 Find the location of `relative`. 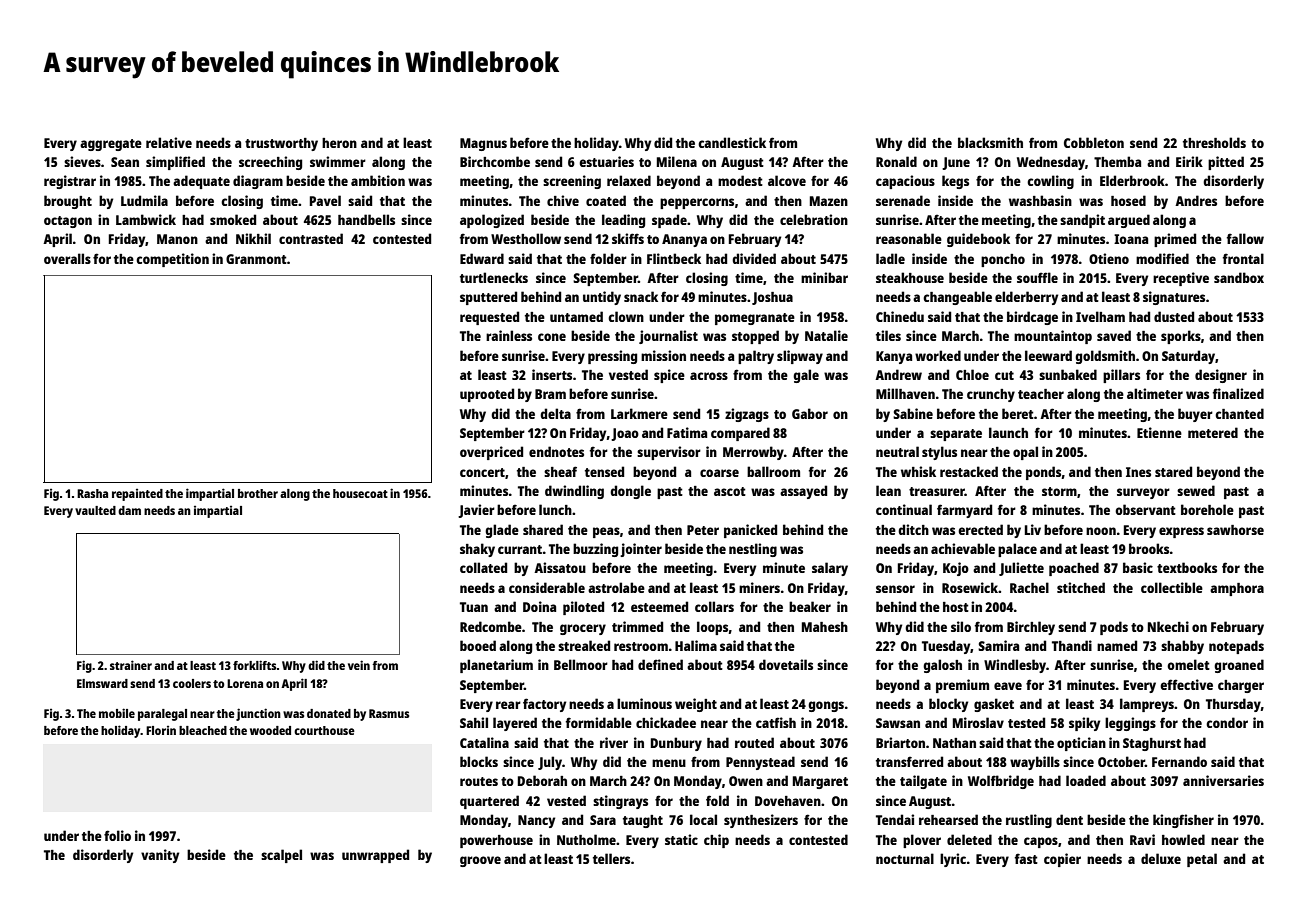

relative is located at coordinates (169, 142).
